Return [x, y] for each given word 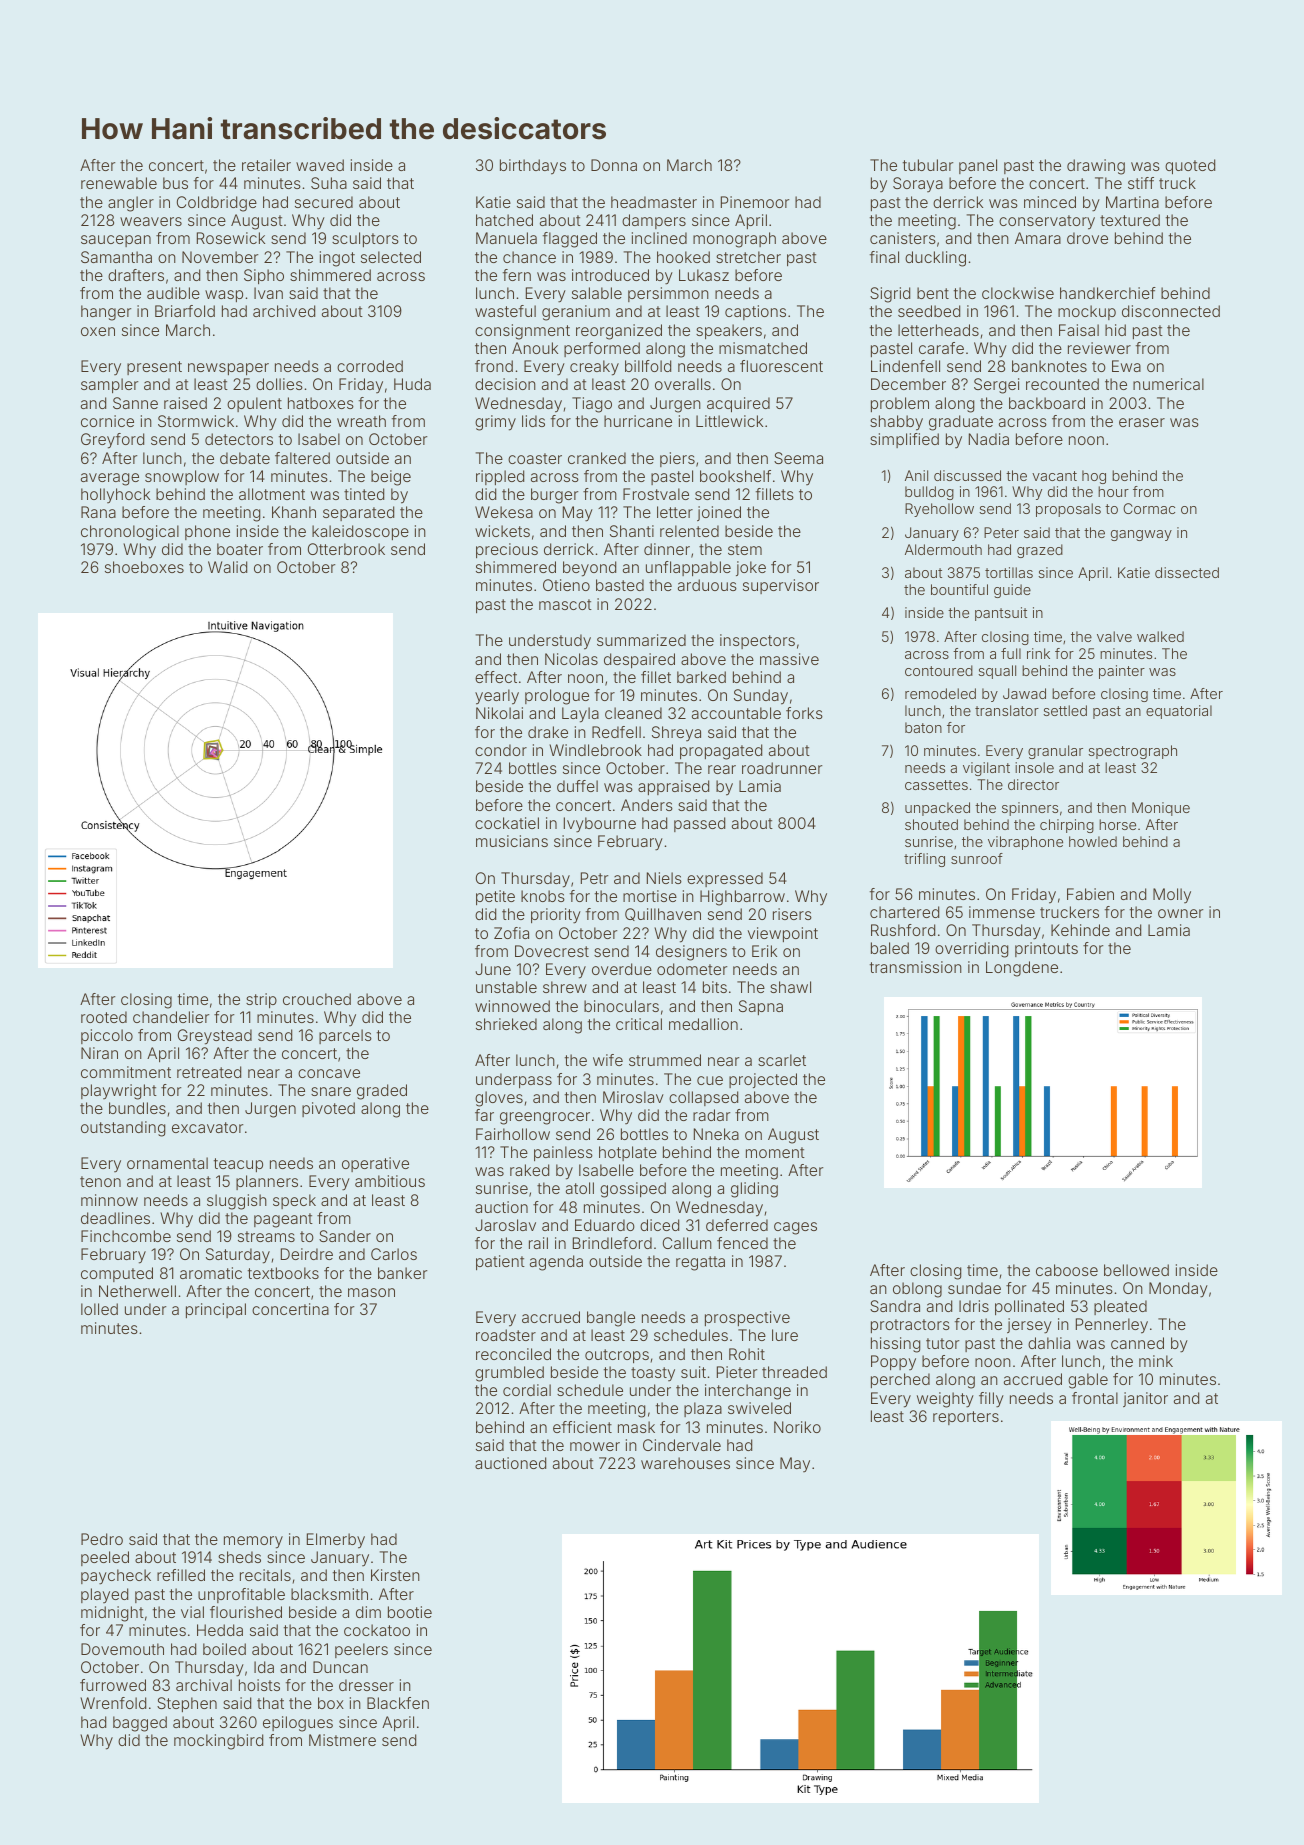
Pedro [102, 1539]
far [484, 1115]
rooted [104, 1017]
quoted [1190, 167]
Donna [614, 165]
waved [320, 165]
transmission [916, 967]
